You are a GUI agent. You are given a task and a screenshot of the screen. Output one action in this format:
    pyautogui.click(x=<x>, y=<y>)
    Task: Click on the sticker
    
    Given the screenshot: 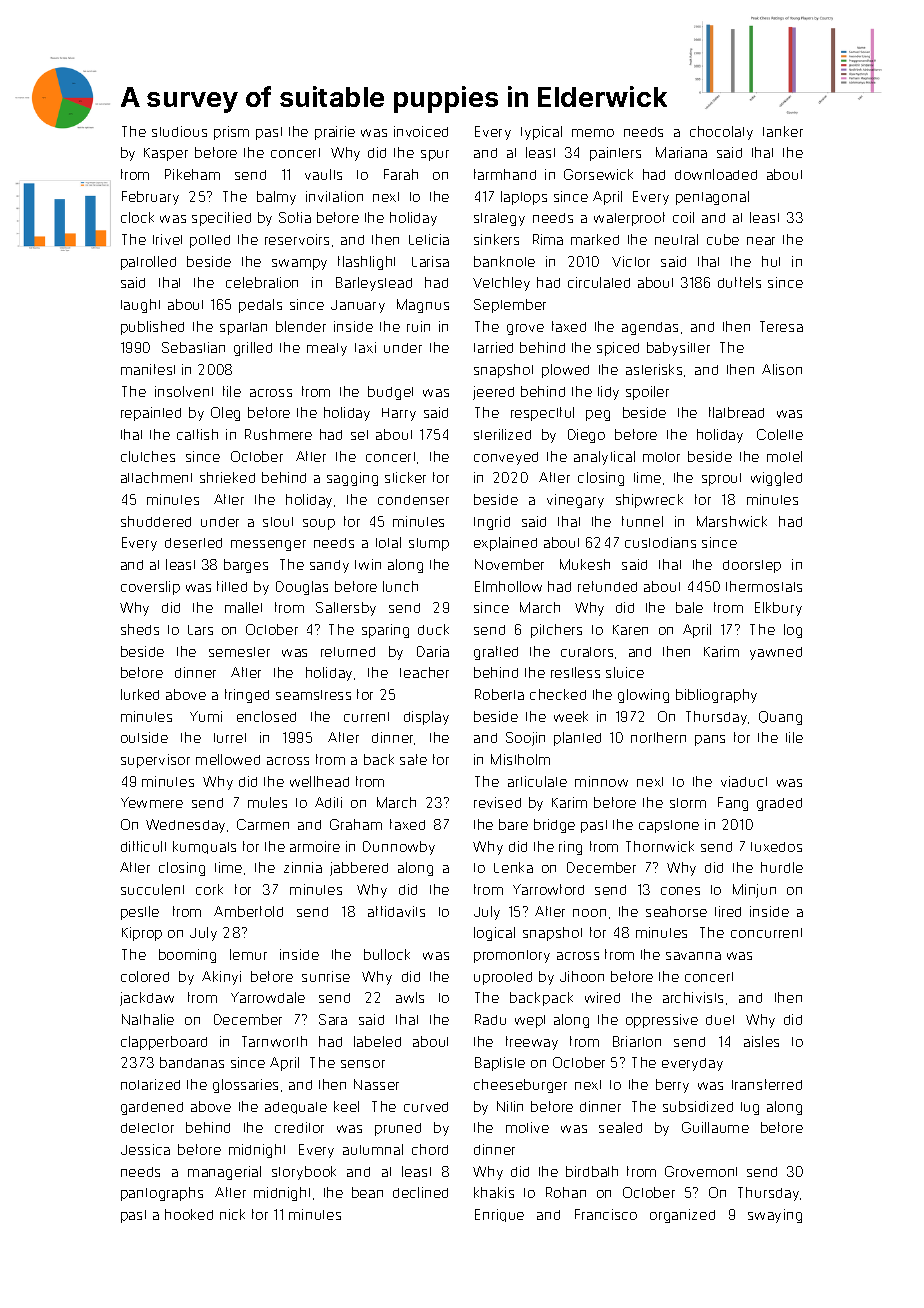 What is the action you would take?
    pyautogui.click(x=405, y=477)
